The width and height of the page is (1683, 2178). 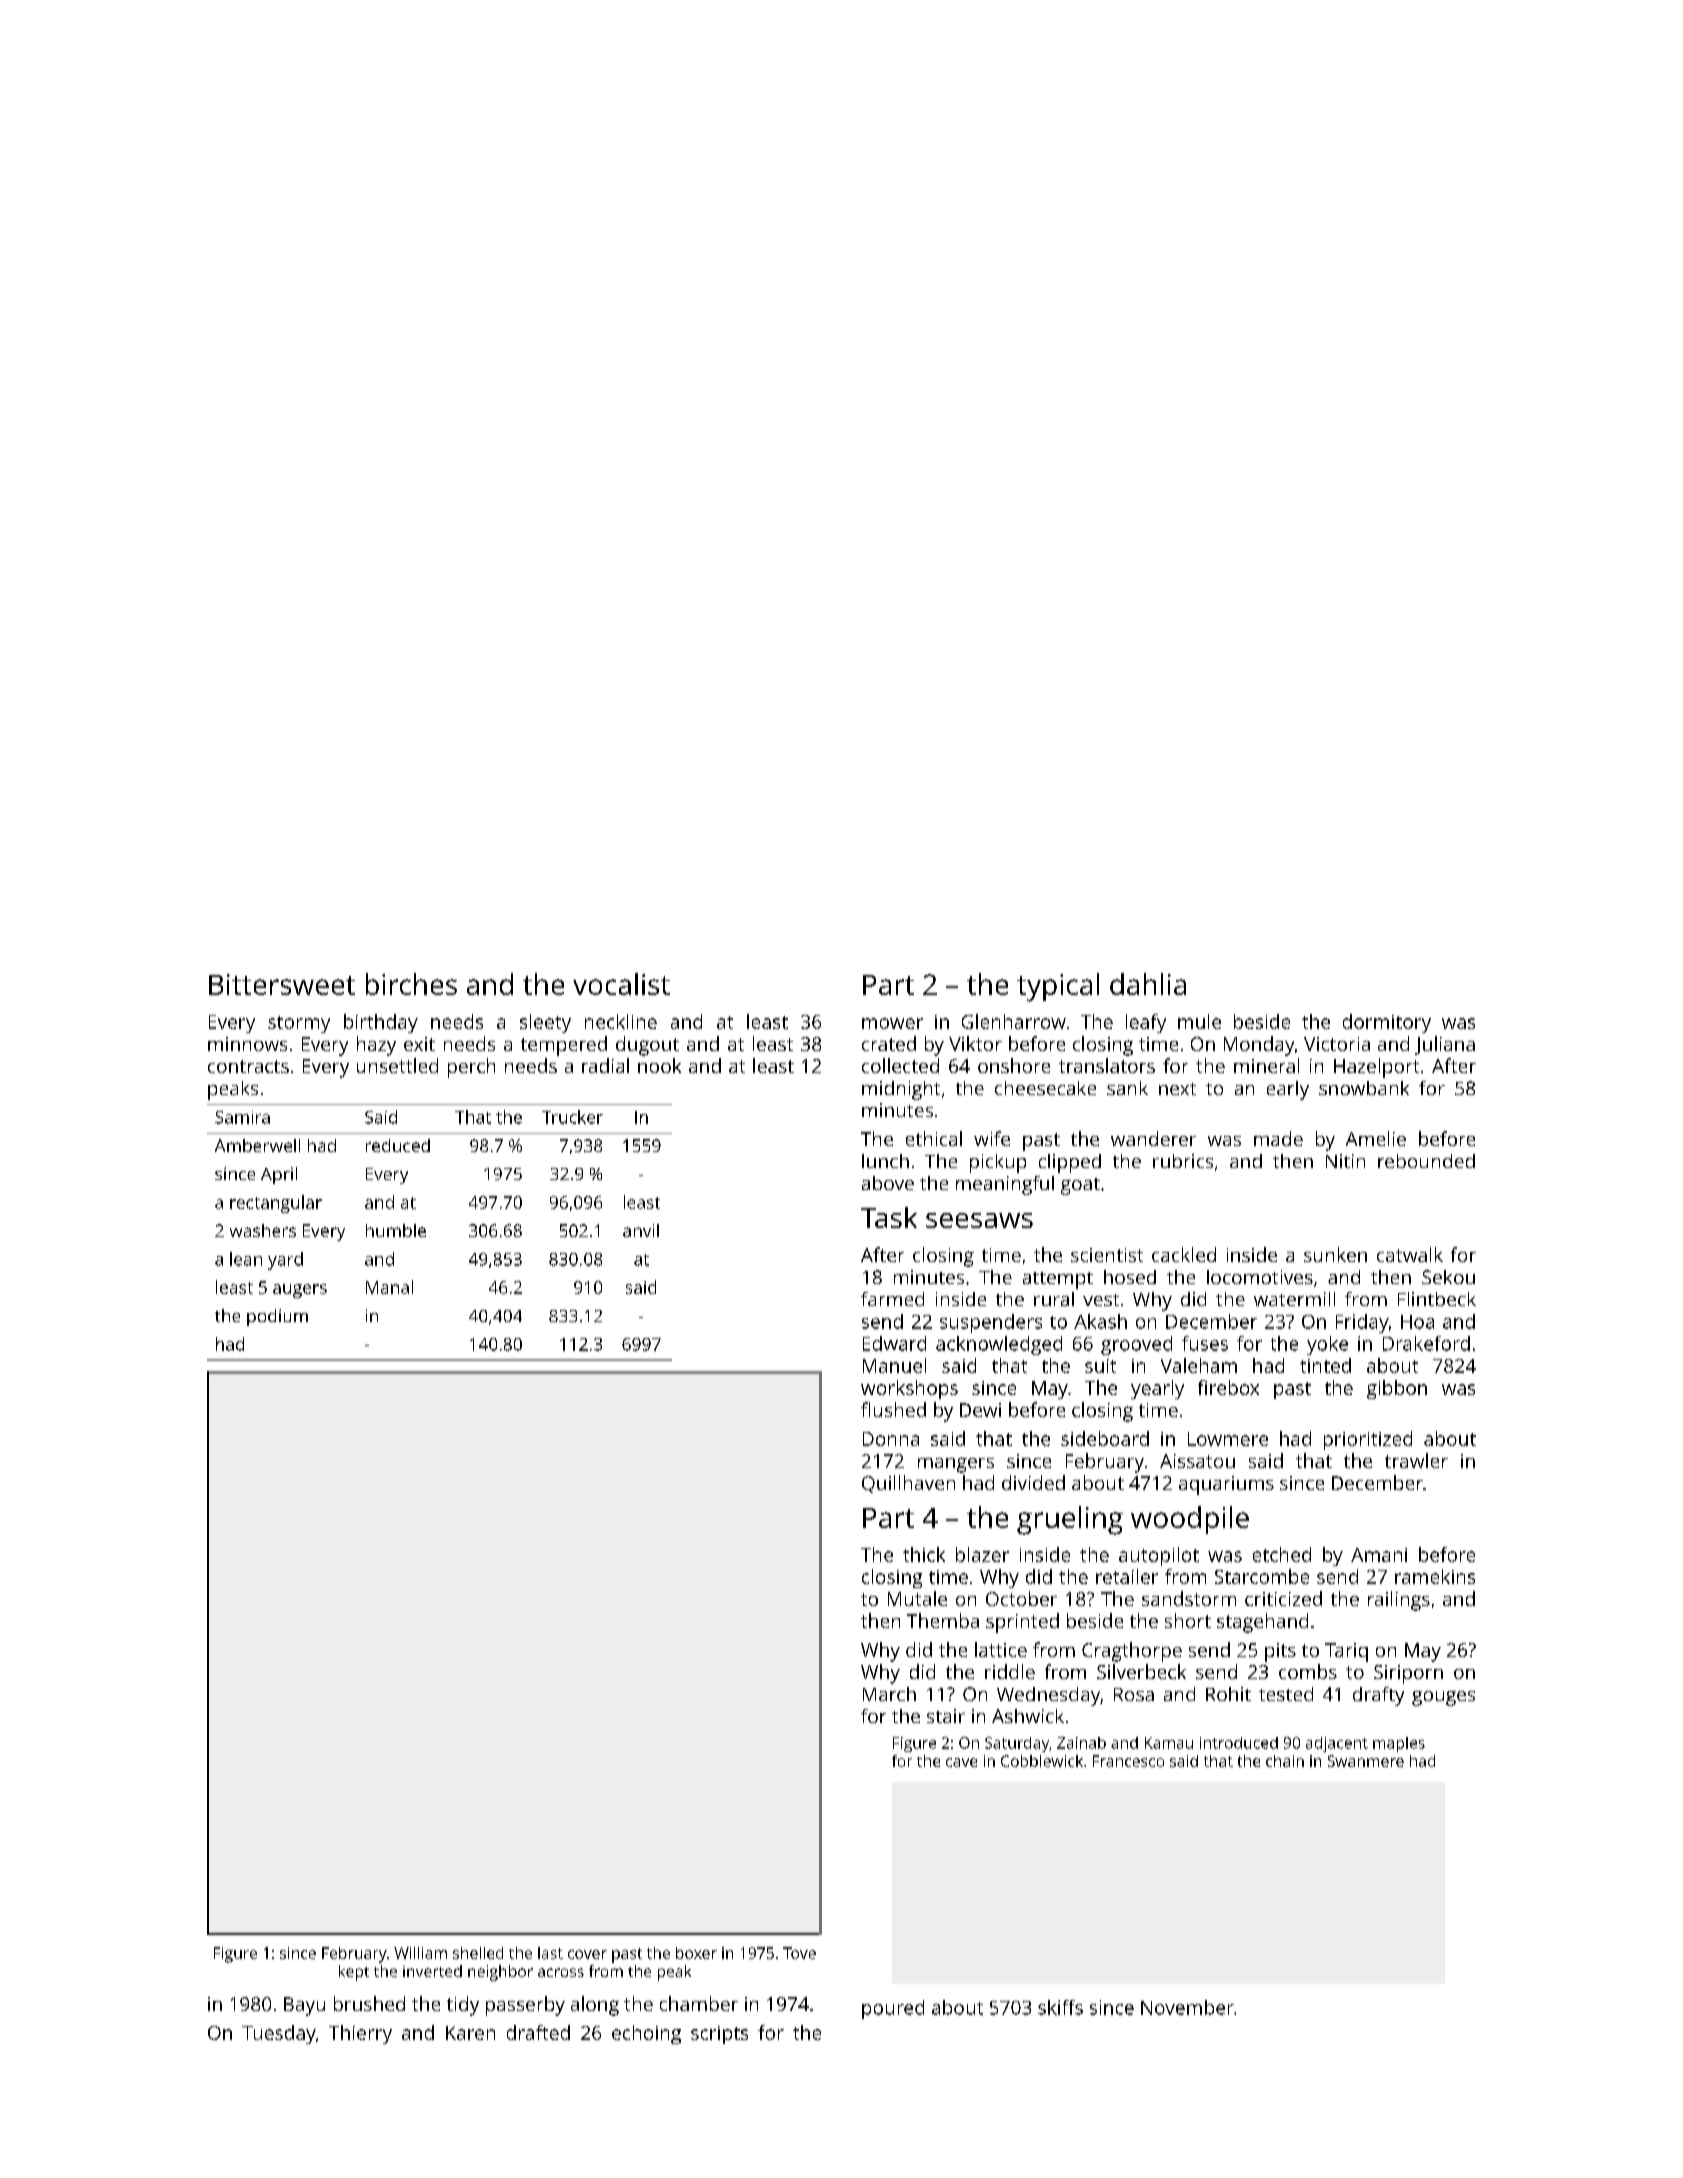 What do you see at coordinates (354, 1973) in the page?
I see `kept` at bounding box center [354, 1973].
